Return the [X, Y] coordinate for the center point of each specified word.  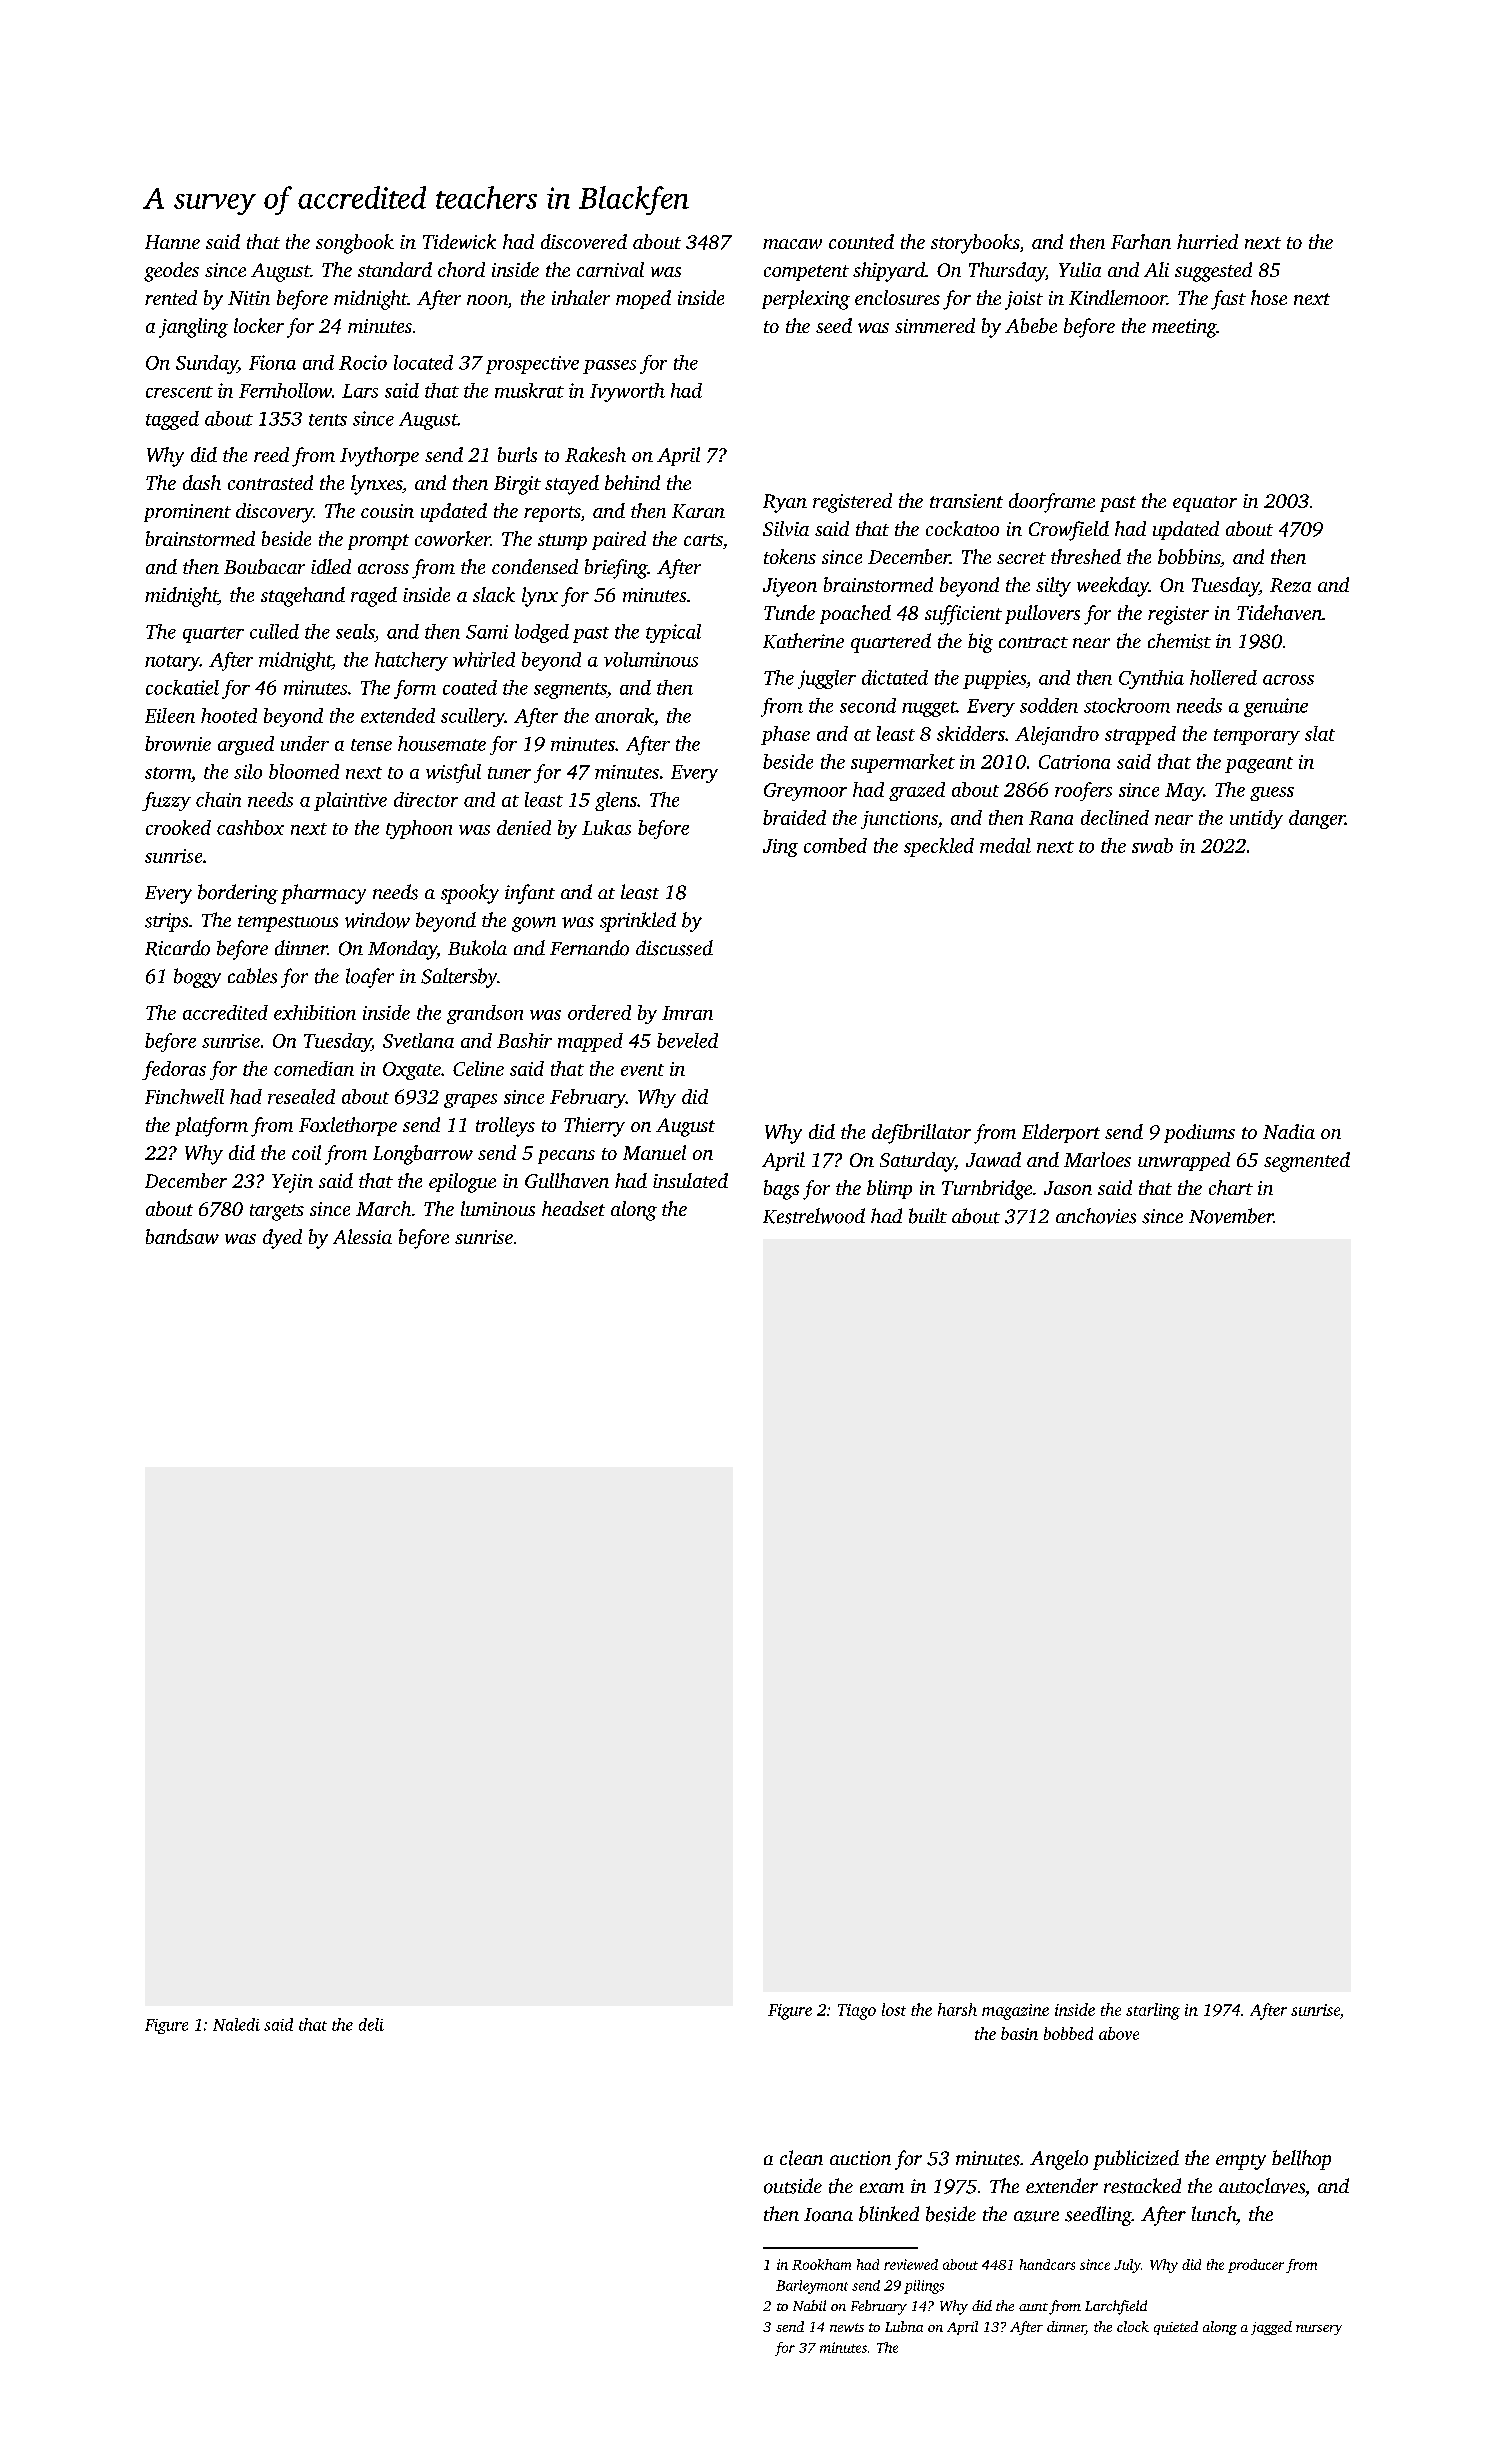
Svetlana [418, 1040]
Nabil [809, 2305]
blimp [889, 1189]
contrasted [270, 482]
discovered [584, 241]
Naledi [236, 2024]
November [1231, 1216]
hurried [1207, 241]
